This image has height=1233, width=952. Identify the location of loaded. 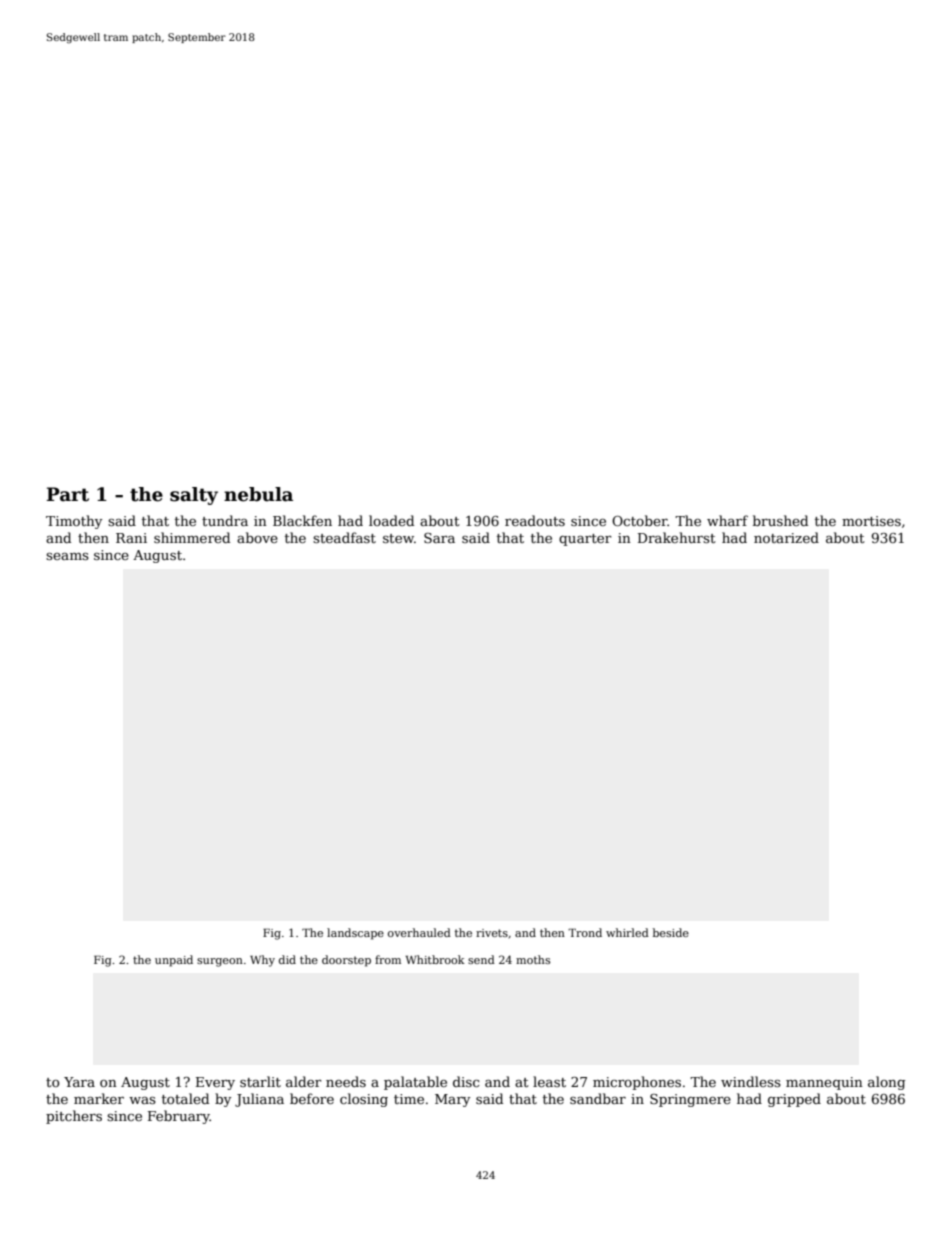
(391, 520).
